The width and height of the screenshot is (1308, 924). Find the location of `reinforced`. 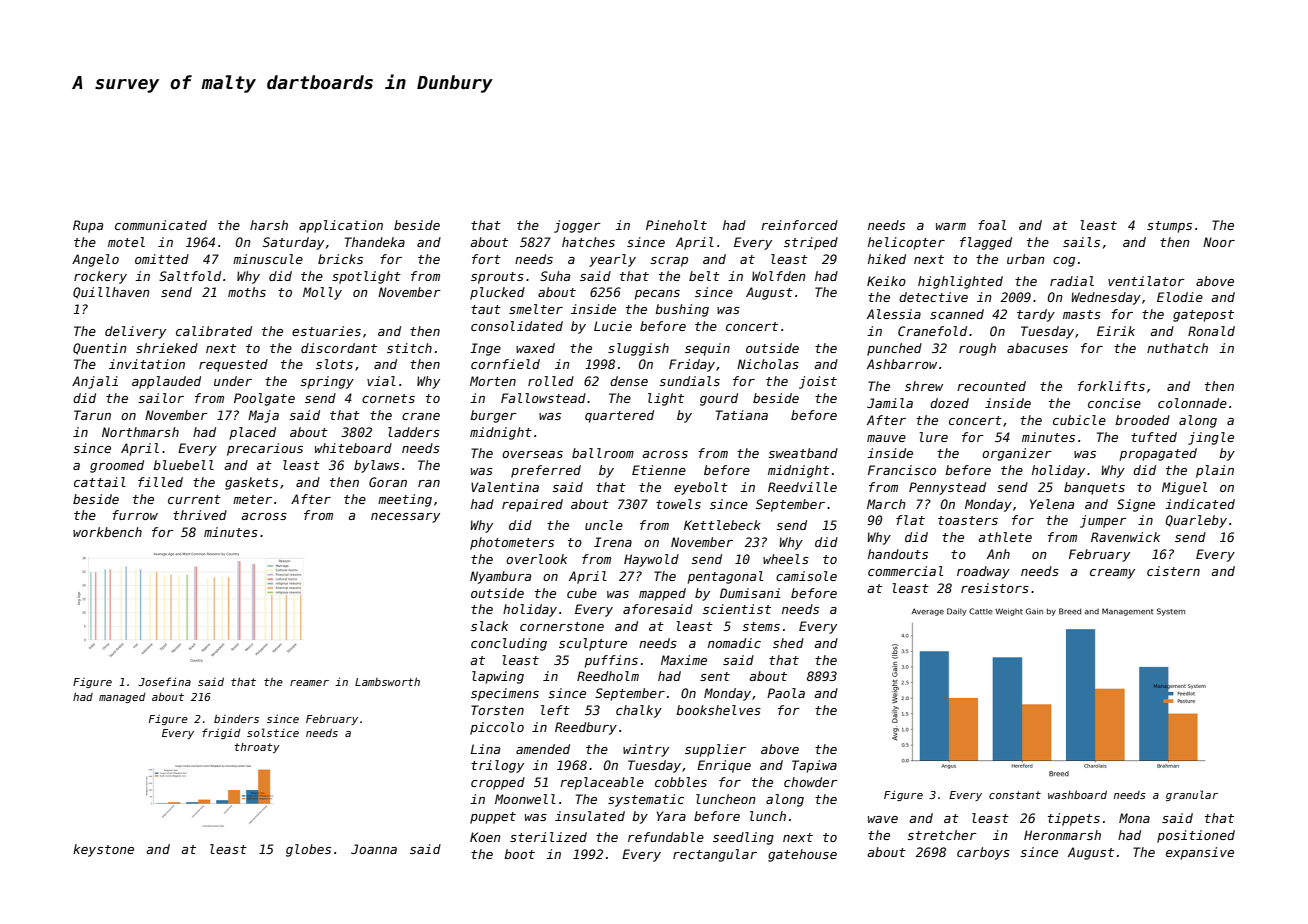

reinforced is located at coordinates (799, 225).
